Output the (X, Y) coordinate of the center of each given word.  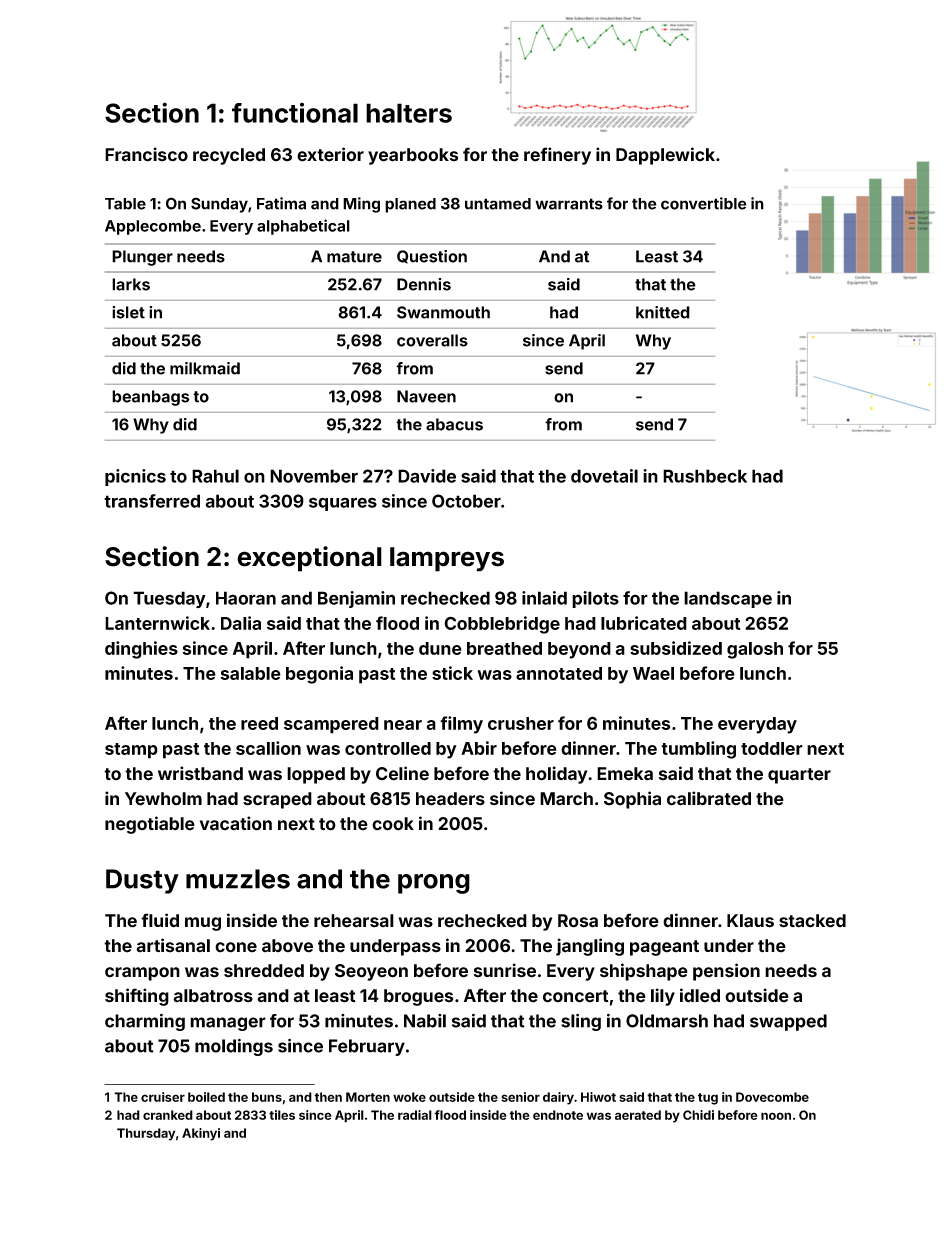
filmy (461, 725)
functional (295, 113)
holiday (556, 775)
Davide (427, 476)
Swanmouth (443, 312)
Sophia (632, 800)
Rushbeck (705, 476)
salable (251, 673)
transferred (152, 501)
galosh (755, 650)
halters (409, 113)
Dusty (142, 881)
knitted (663, 312)
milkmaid (205, 368)
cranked (168, 1115)
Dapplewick (665, 156)
